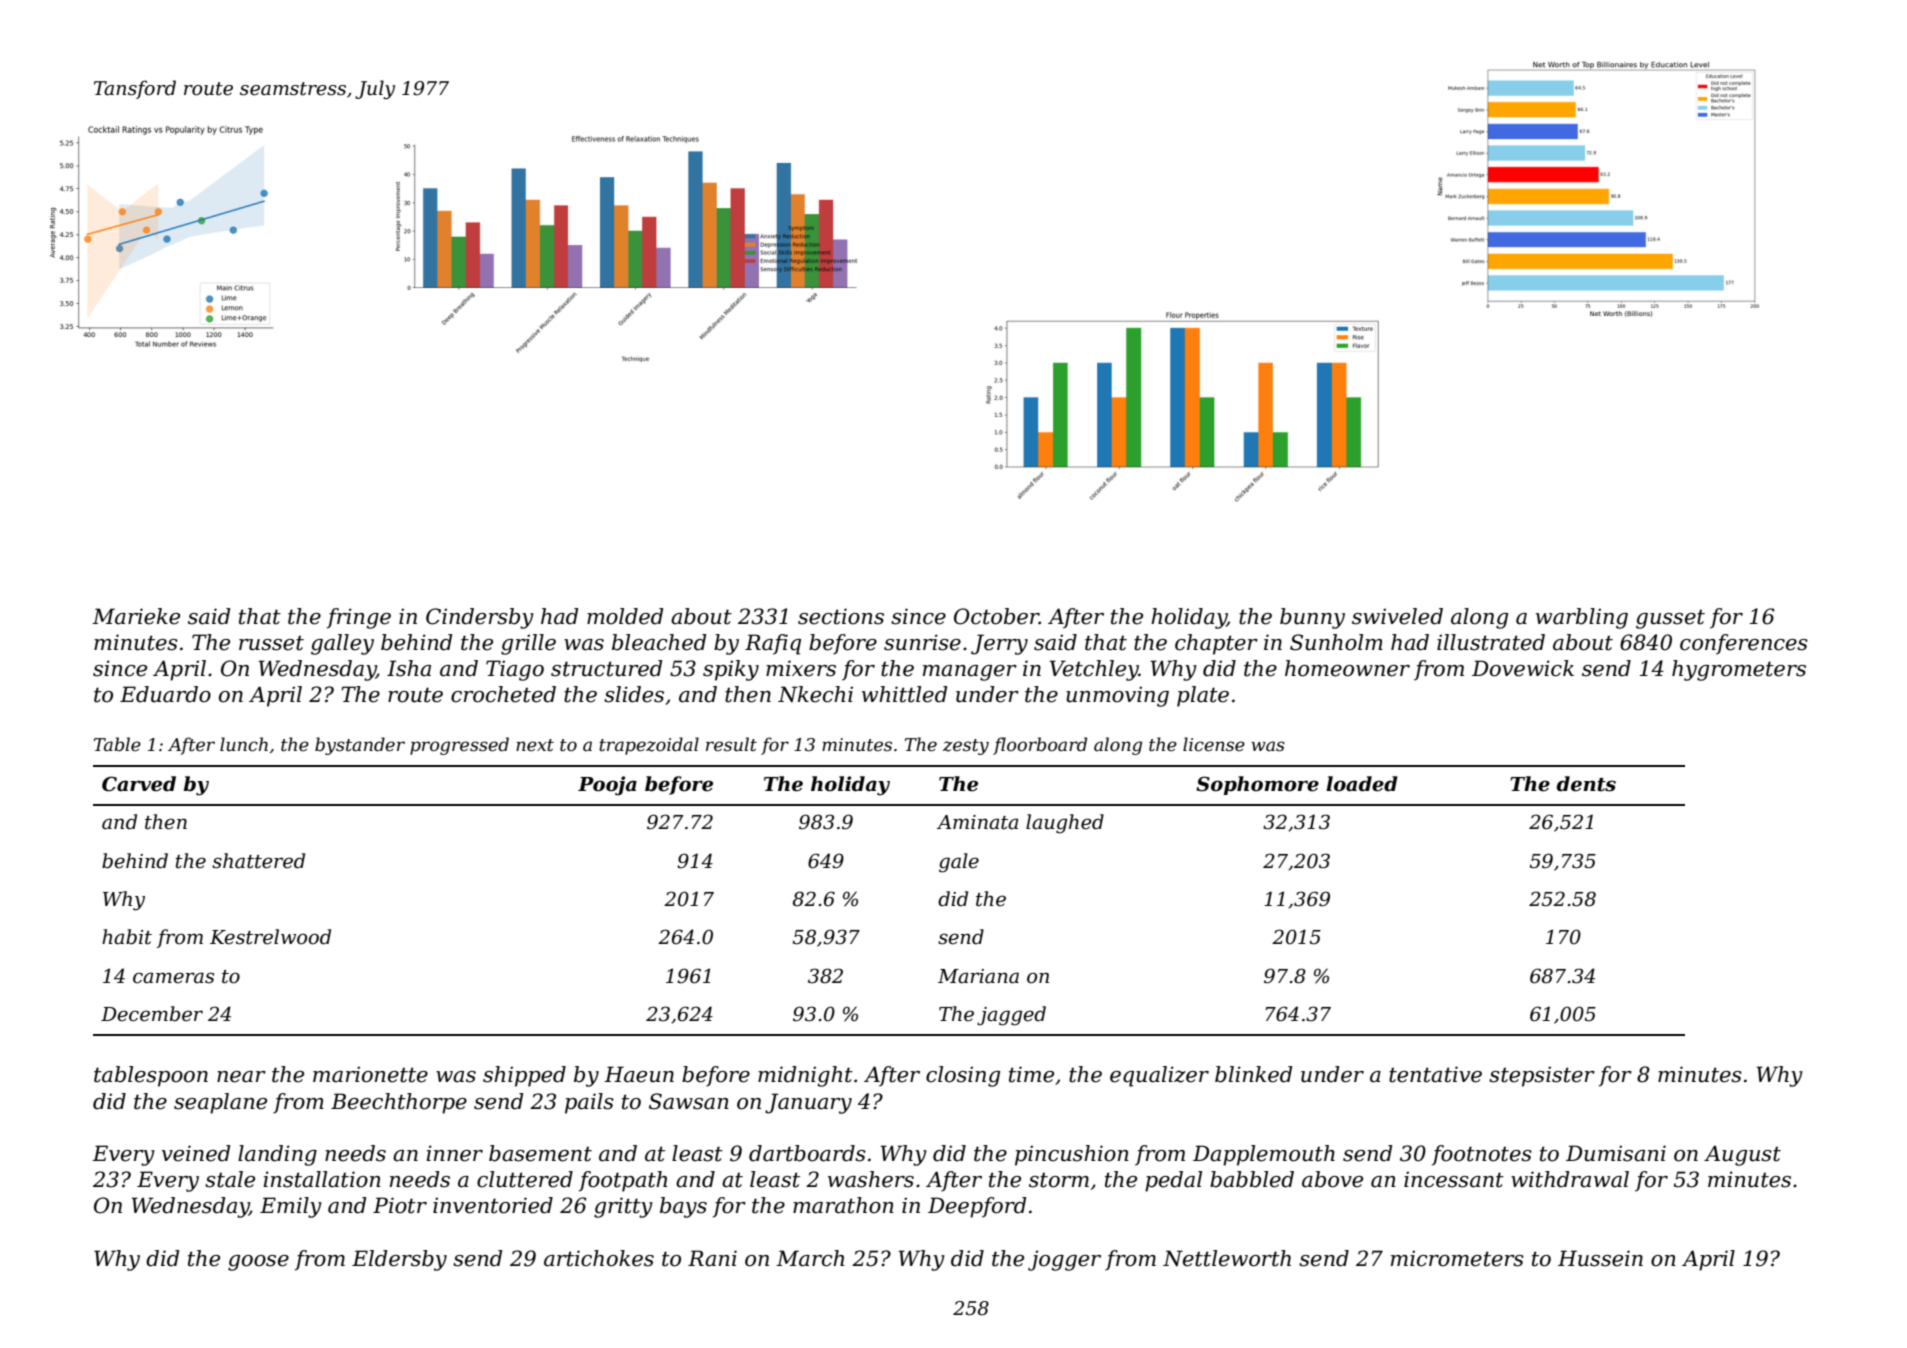 The width and height of the page is (1907, 1348). Describe the element at coordinates (196, 1153) in the page. I see `veined` at that location.
